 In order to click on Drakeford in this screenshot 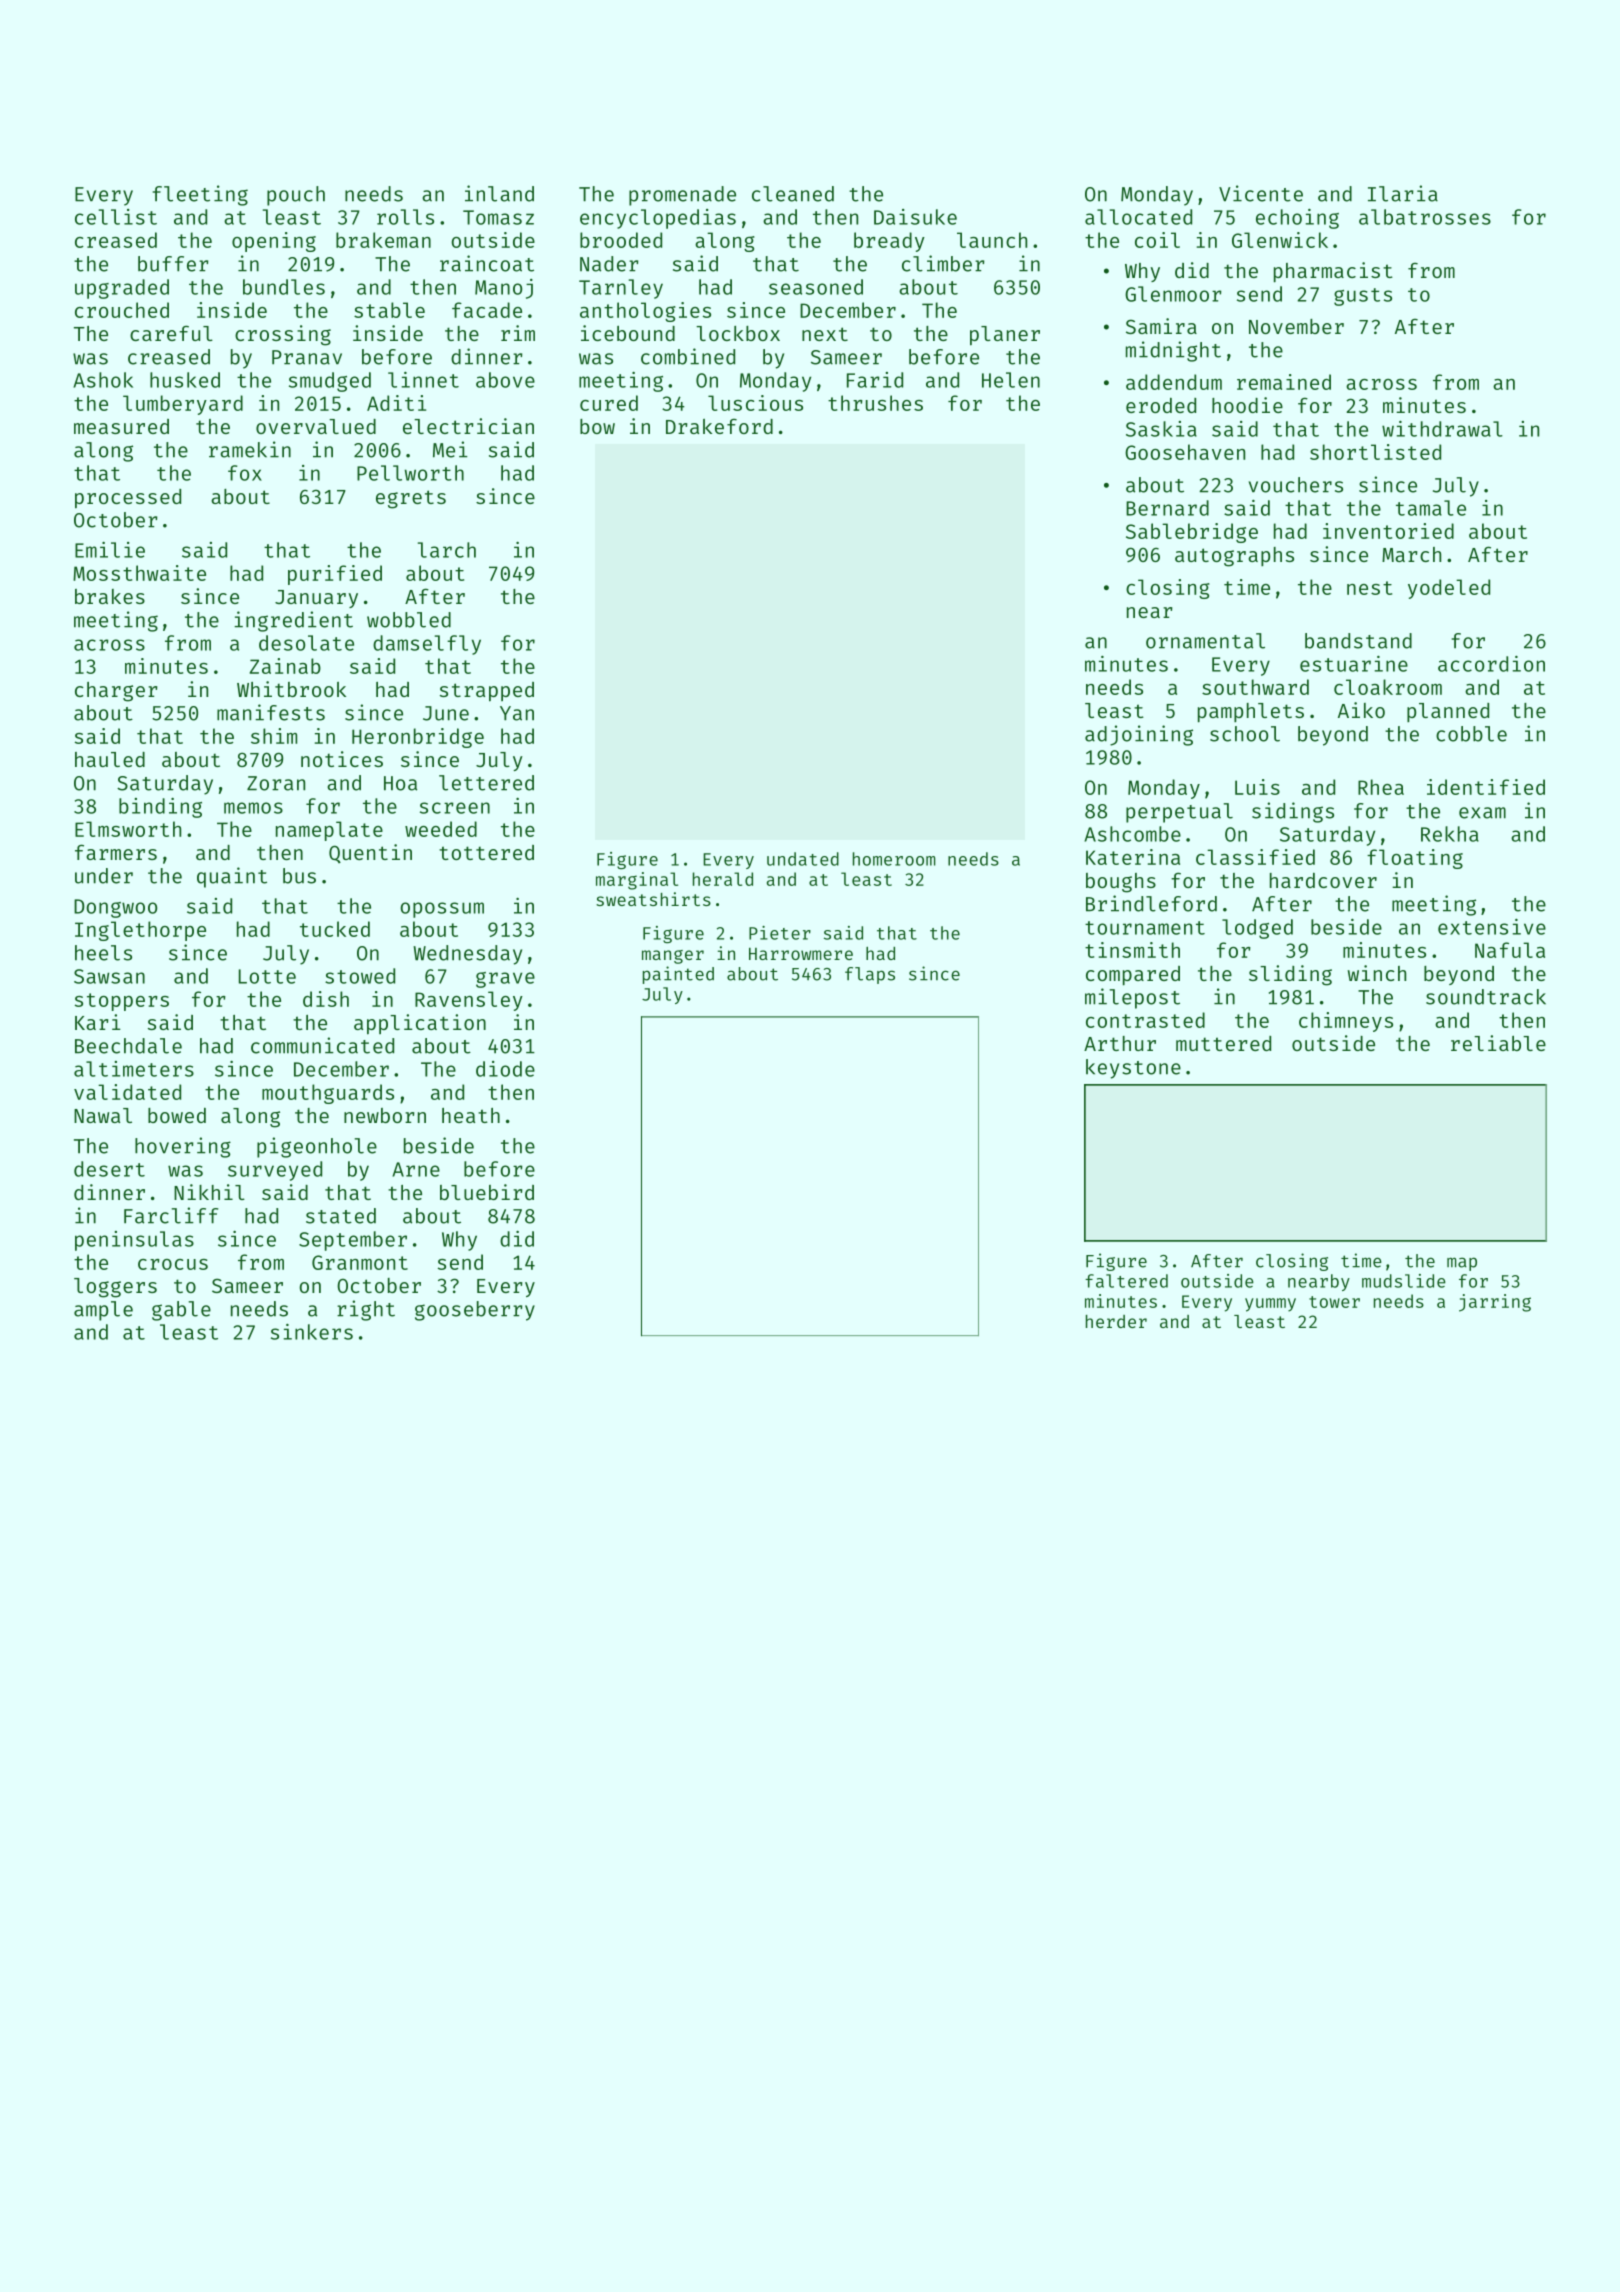, I will do `click(719, 426)`.
